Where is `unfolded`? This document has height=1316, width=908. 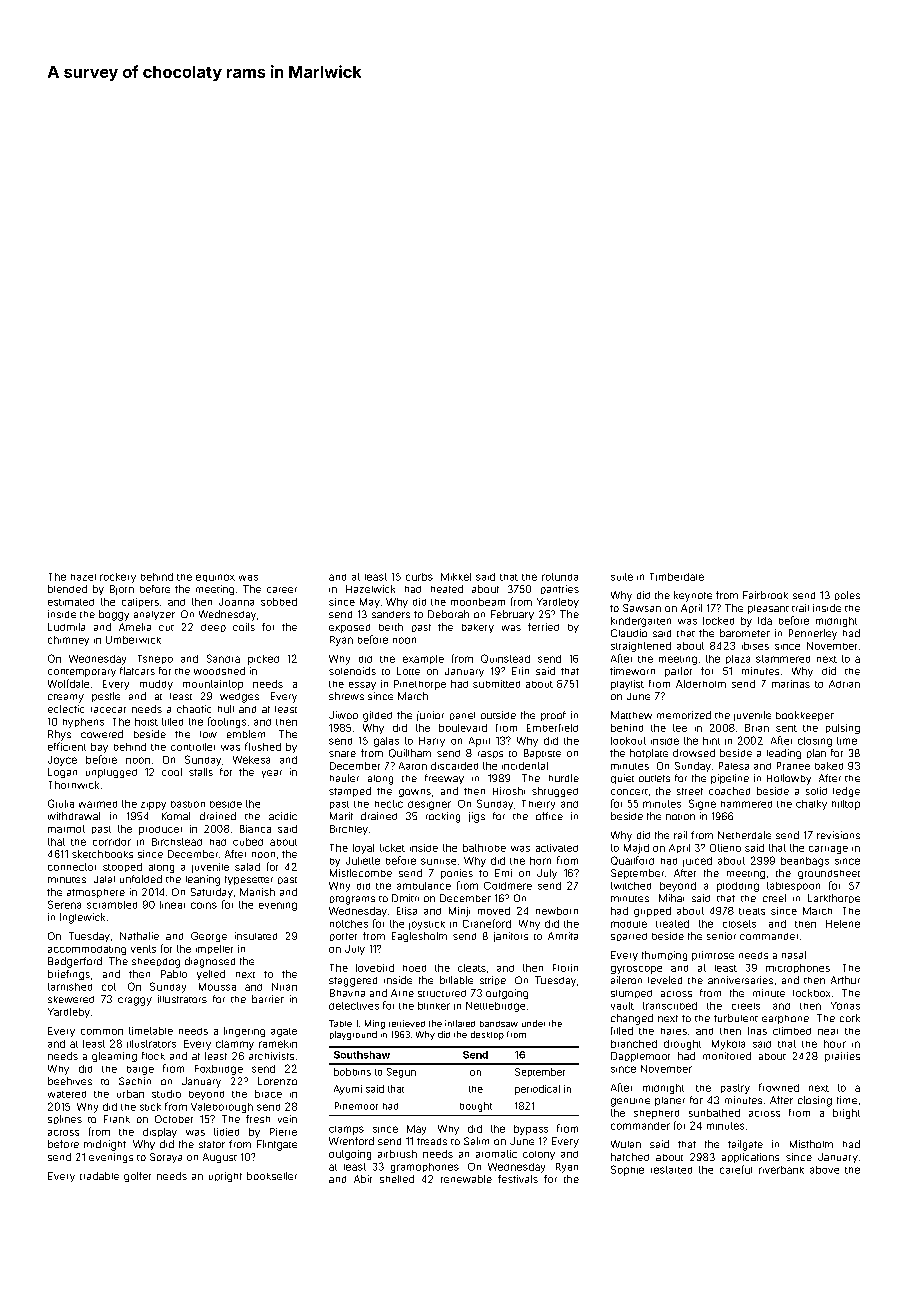 unfolded is located at coordinates (141, 879).
